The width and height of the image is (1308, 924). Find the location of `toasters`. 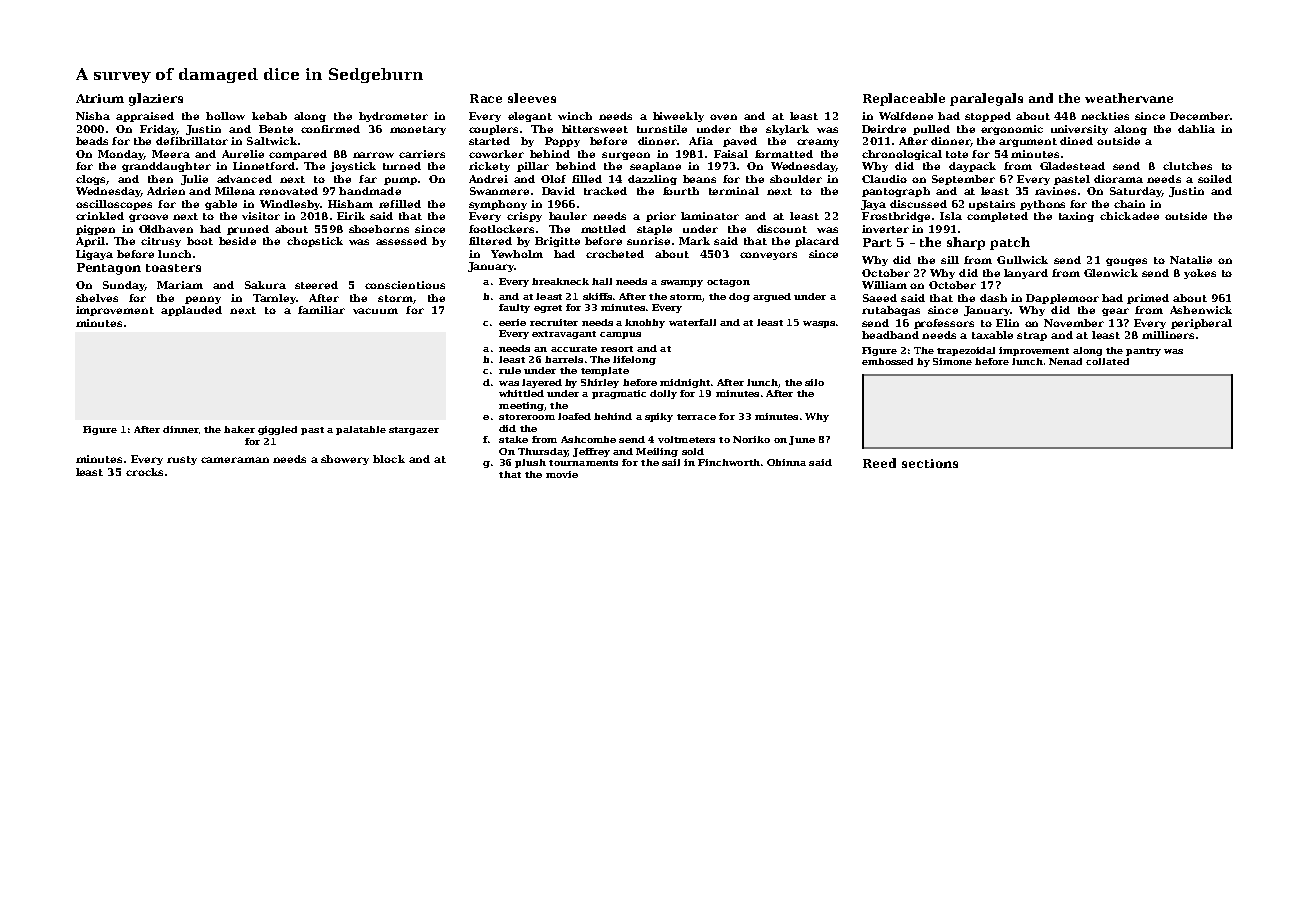

toasters is located at coordinates (173, 268).
